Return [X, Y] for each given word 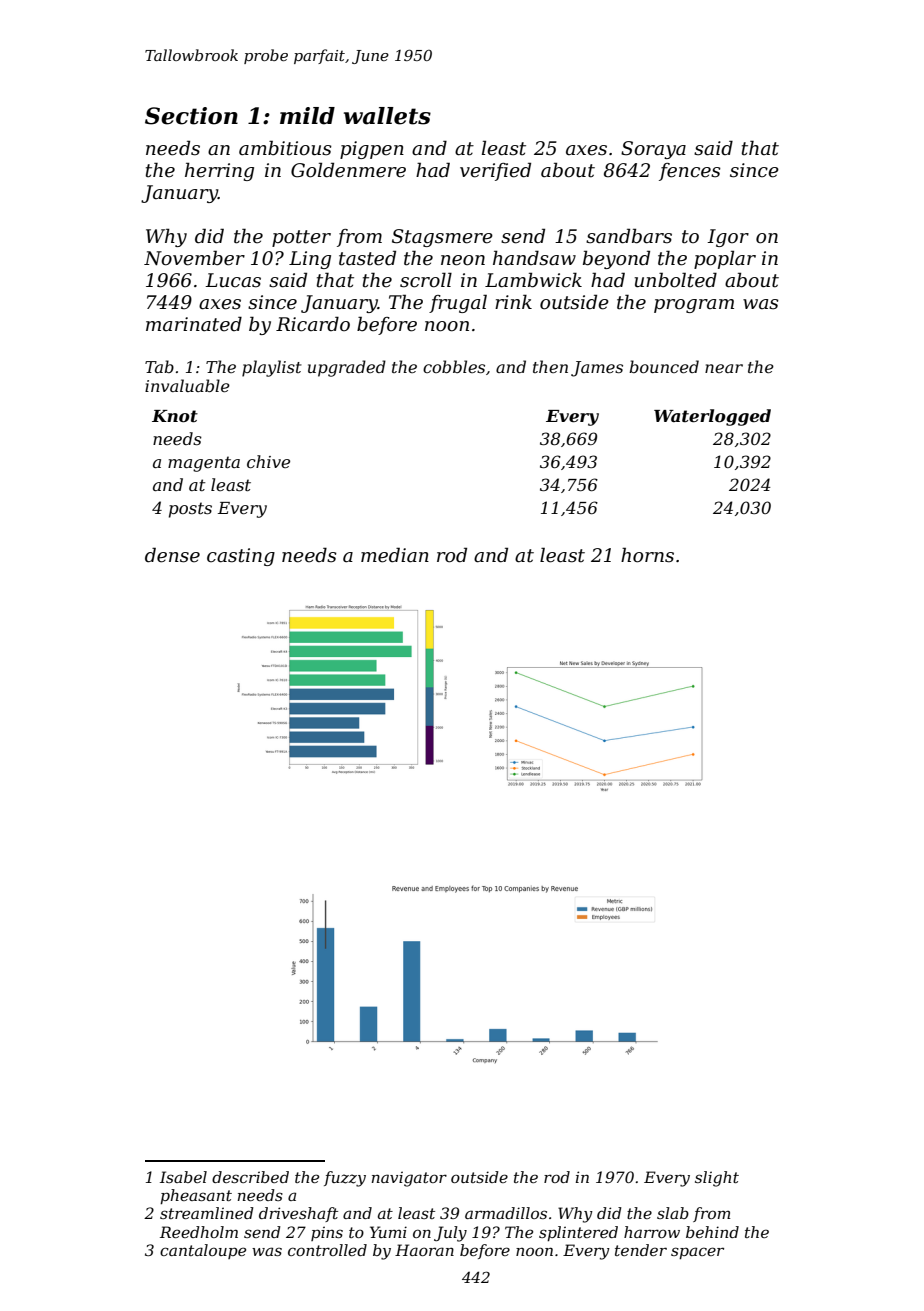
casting [241, 557]
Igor [728, 238]
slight [717, 1179]
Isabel [183, 1177]
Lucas [233, 280]
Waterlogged [712, 417]
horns [647, 555]
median [395, 555]
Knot [175, 416]
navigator [409, 1179]
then [550, 366]
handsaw [534, 258]
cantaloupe [203, 1251]
